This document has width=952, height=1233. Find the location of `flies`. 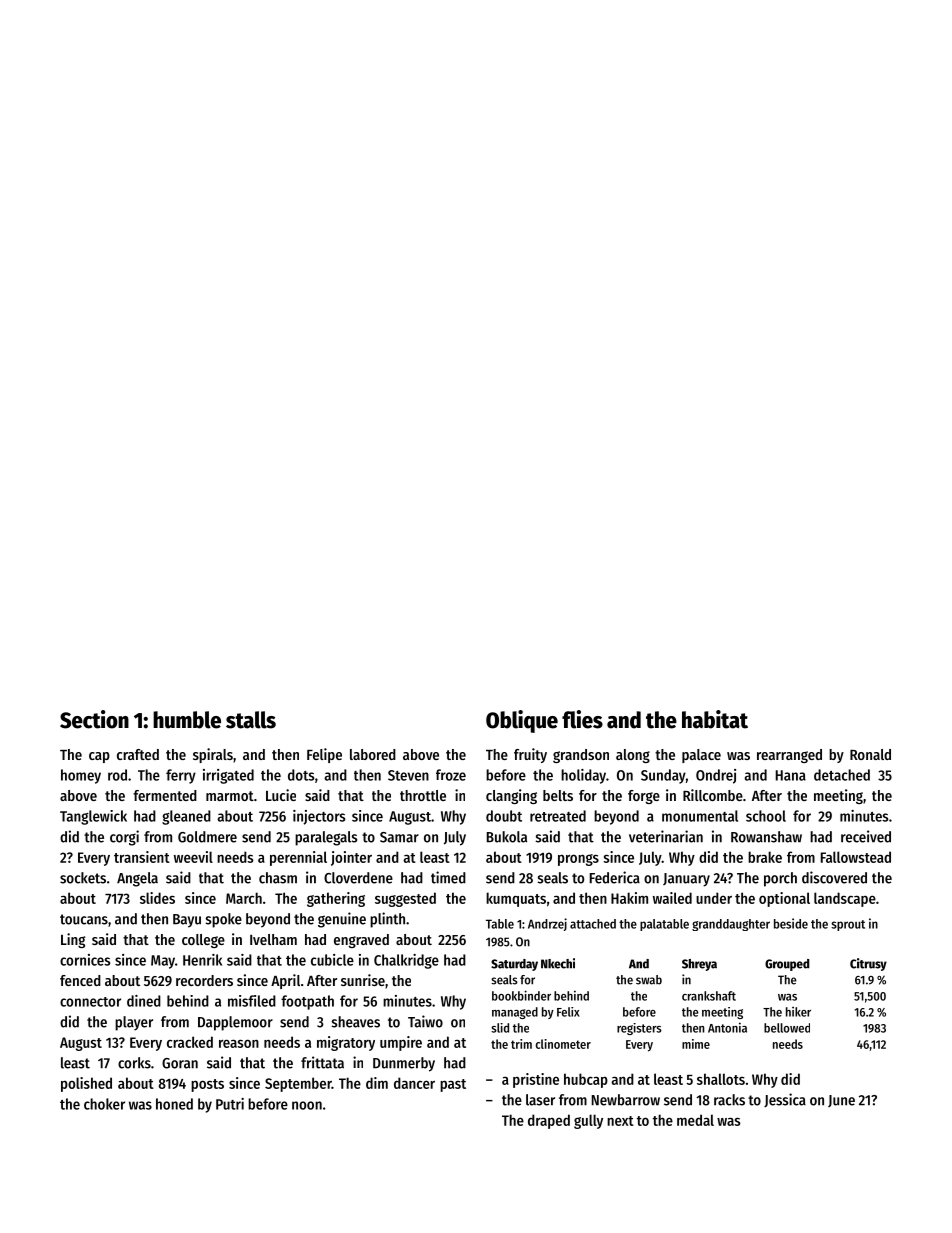

flies is located at coordinates (582, 719).
